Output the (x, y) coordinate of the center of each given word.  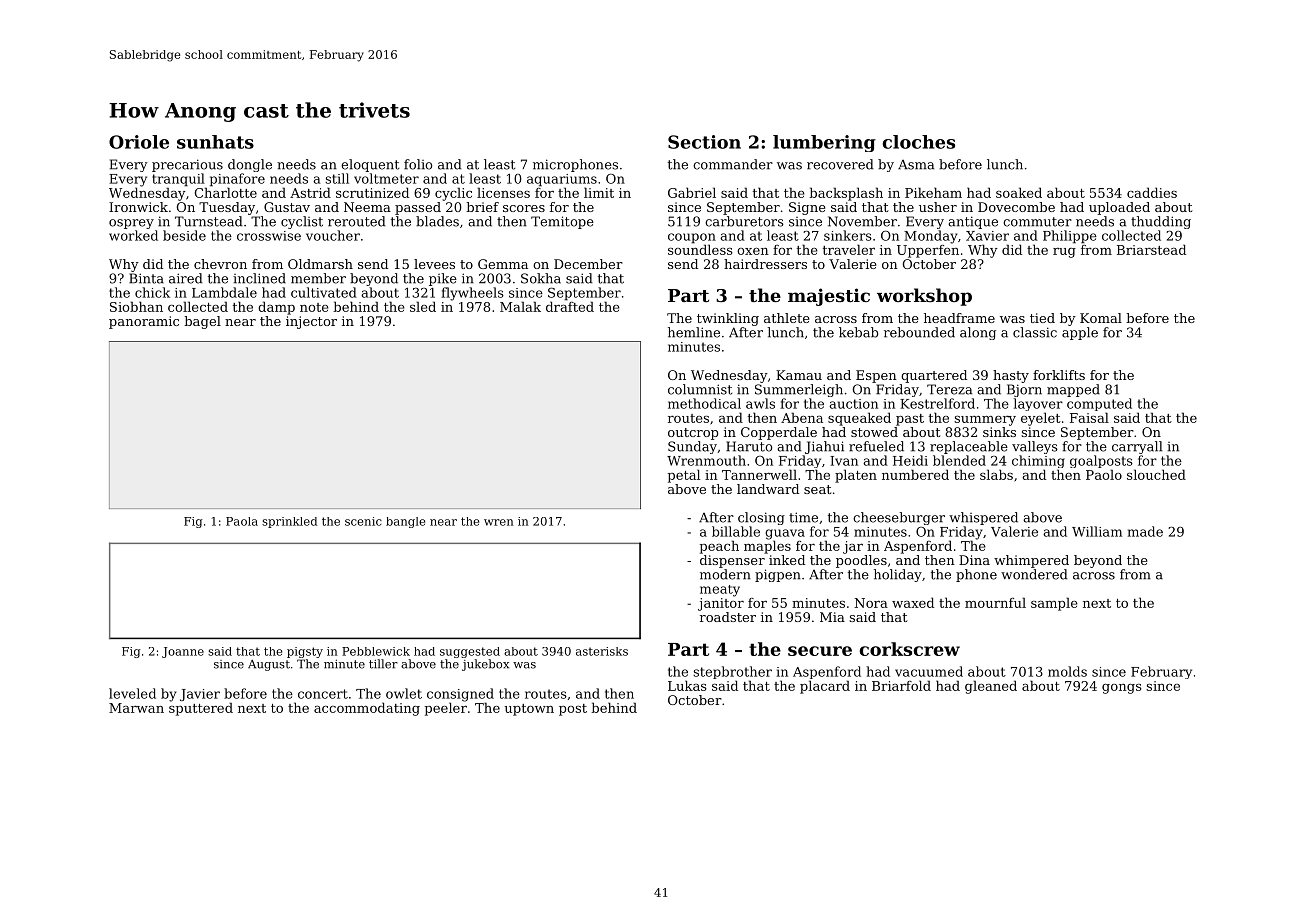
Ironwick (138, 207)
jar (853, 547)
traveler (849, 249)
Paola (242, 521)
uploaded (1119, 208)
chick (152, 292)
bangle (405, 522)
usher (938, 207)
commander (733, 164)
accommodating (367, 709)
